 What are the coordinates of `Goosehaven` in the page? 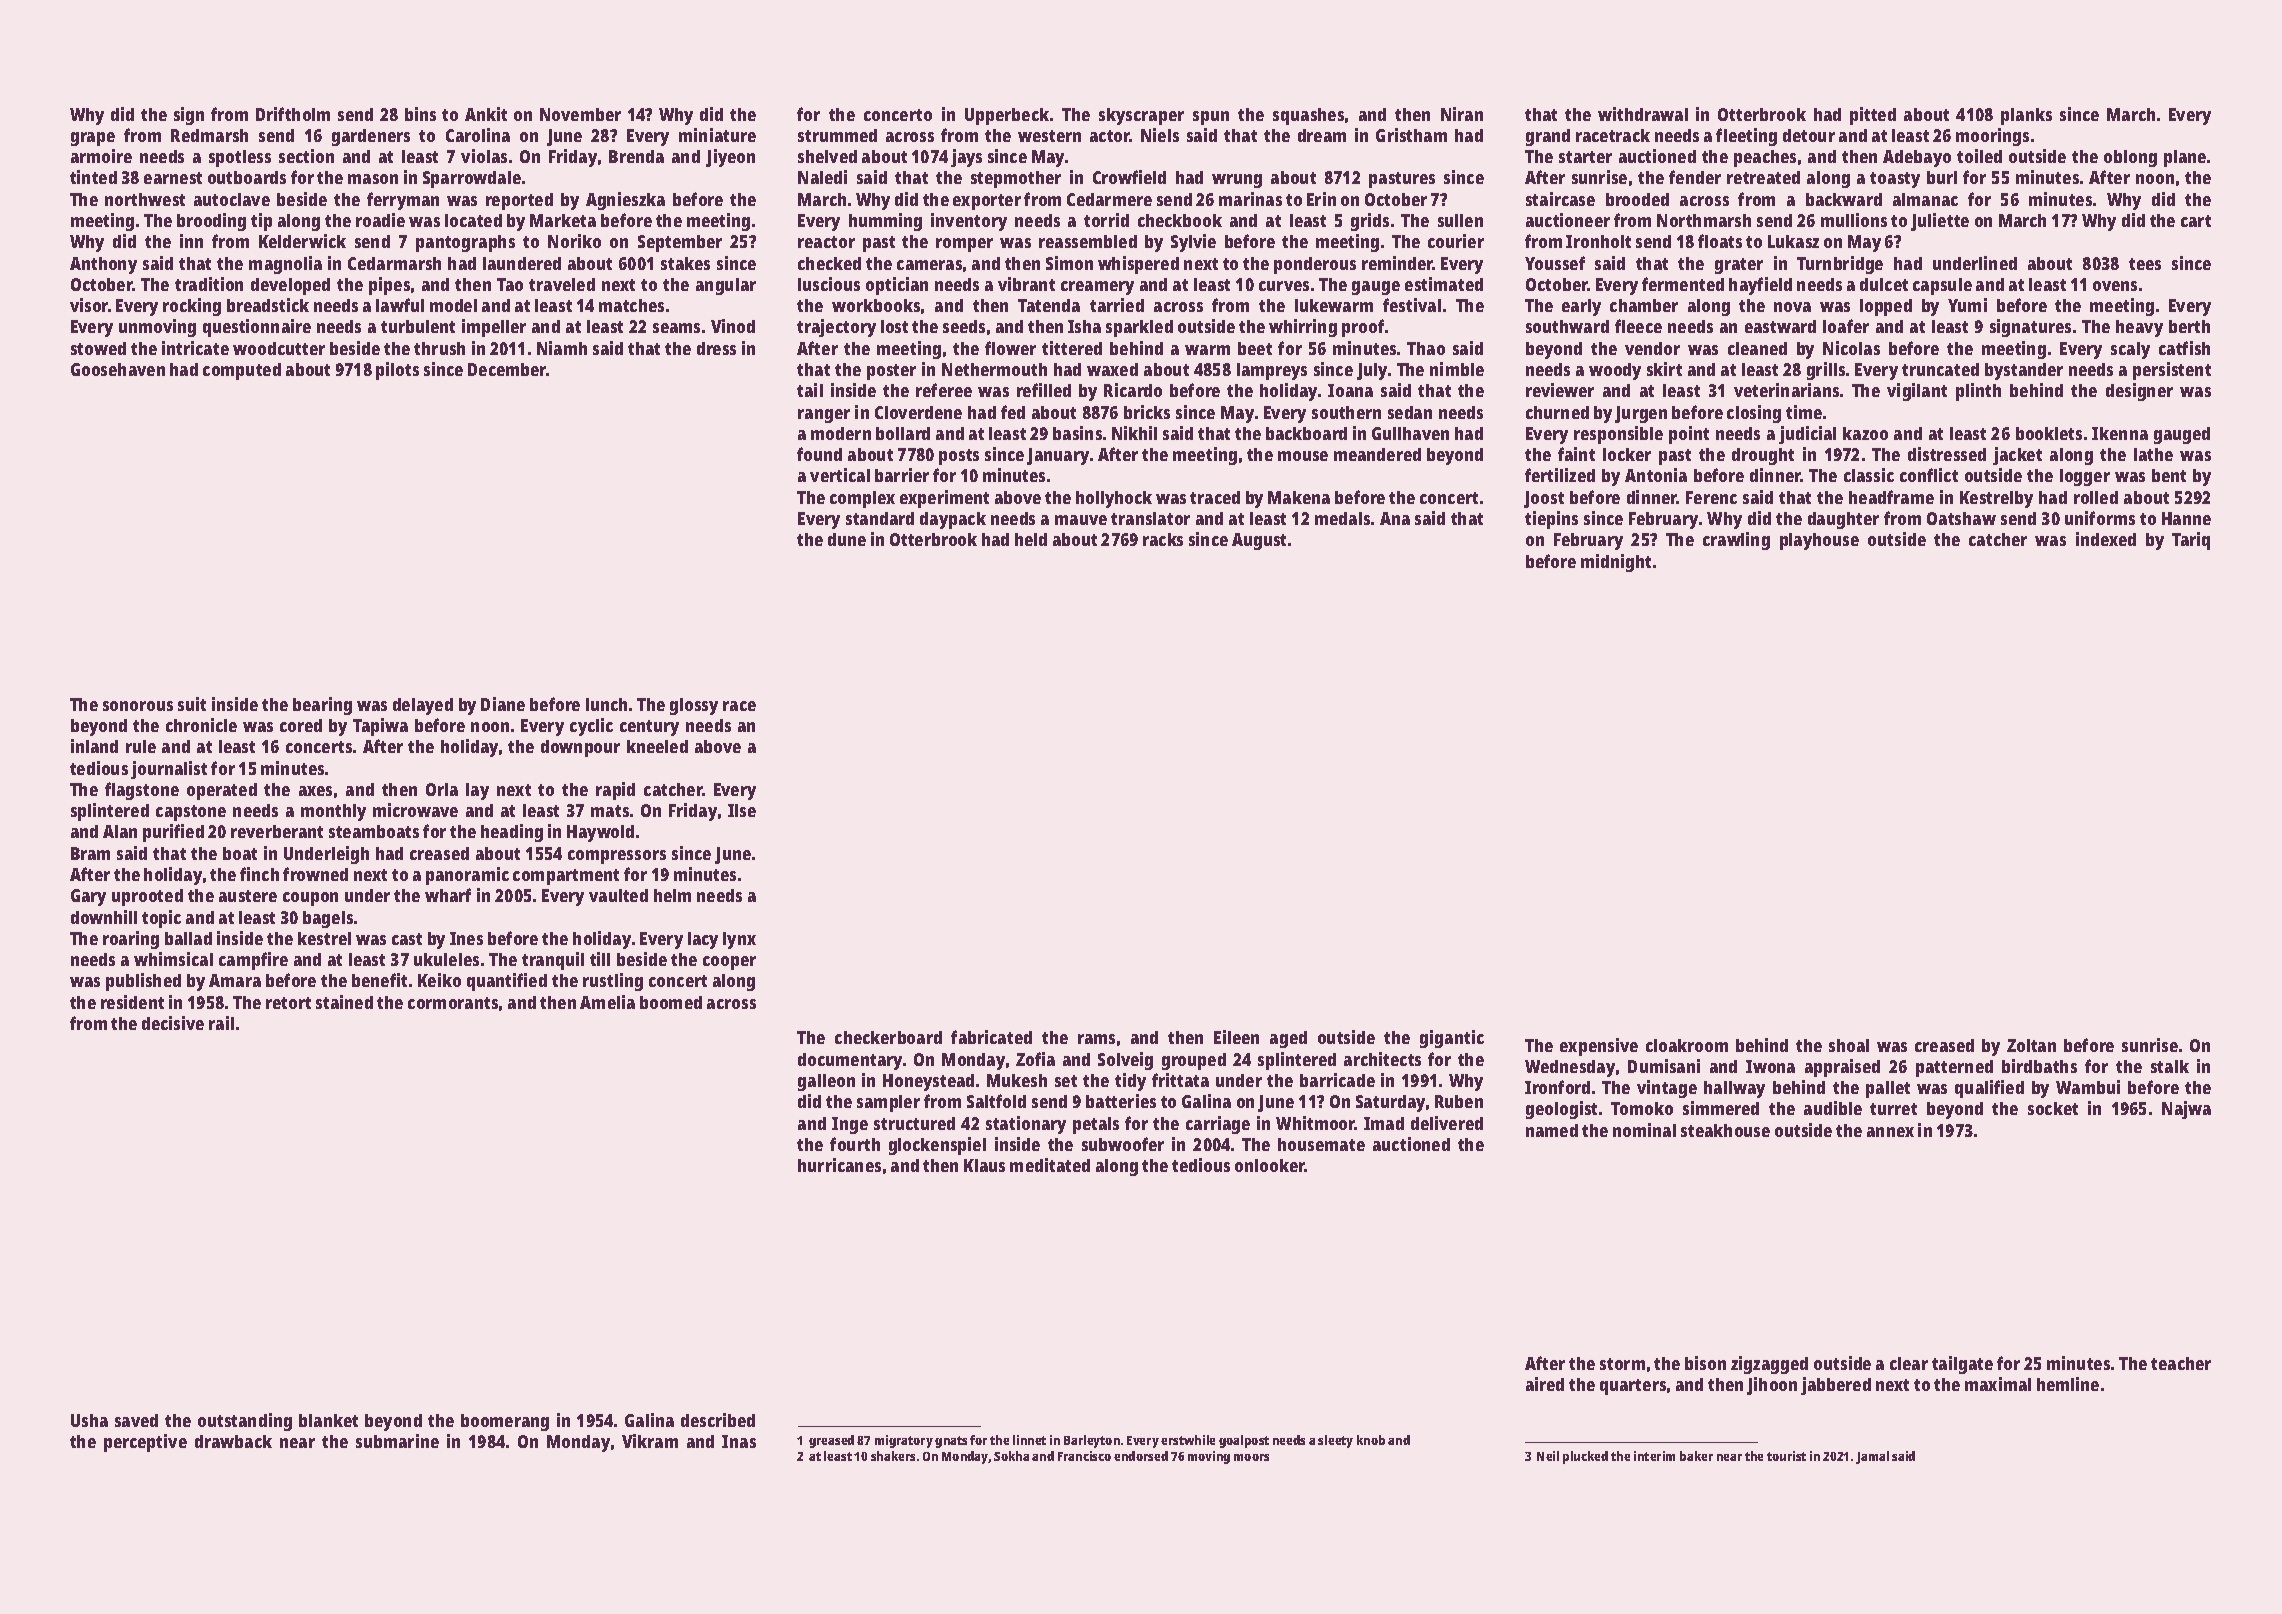 It's located at (118, 369).
